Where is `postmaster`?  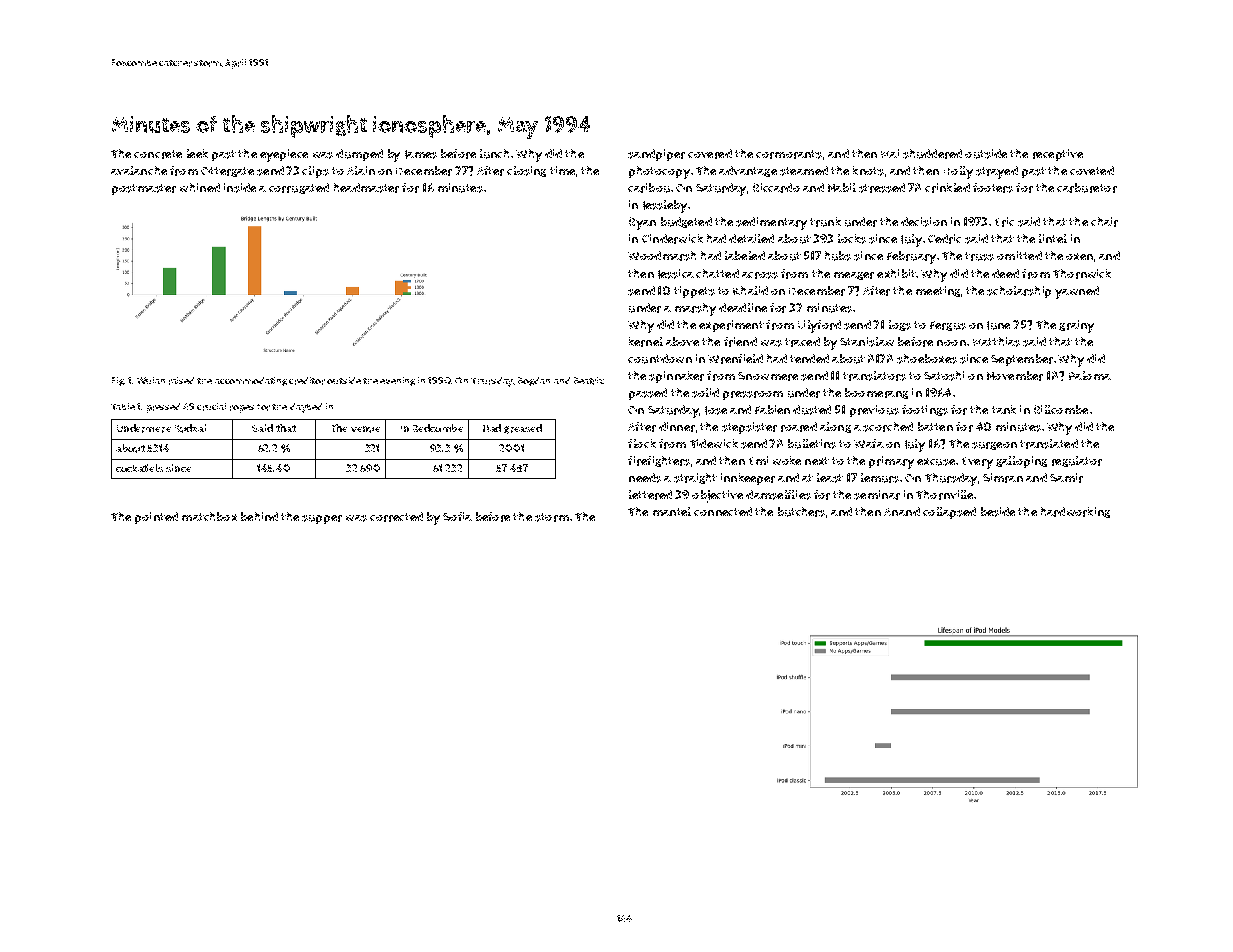
postmaster is located at coordinates (144, 189).
